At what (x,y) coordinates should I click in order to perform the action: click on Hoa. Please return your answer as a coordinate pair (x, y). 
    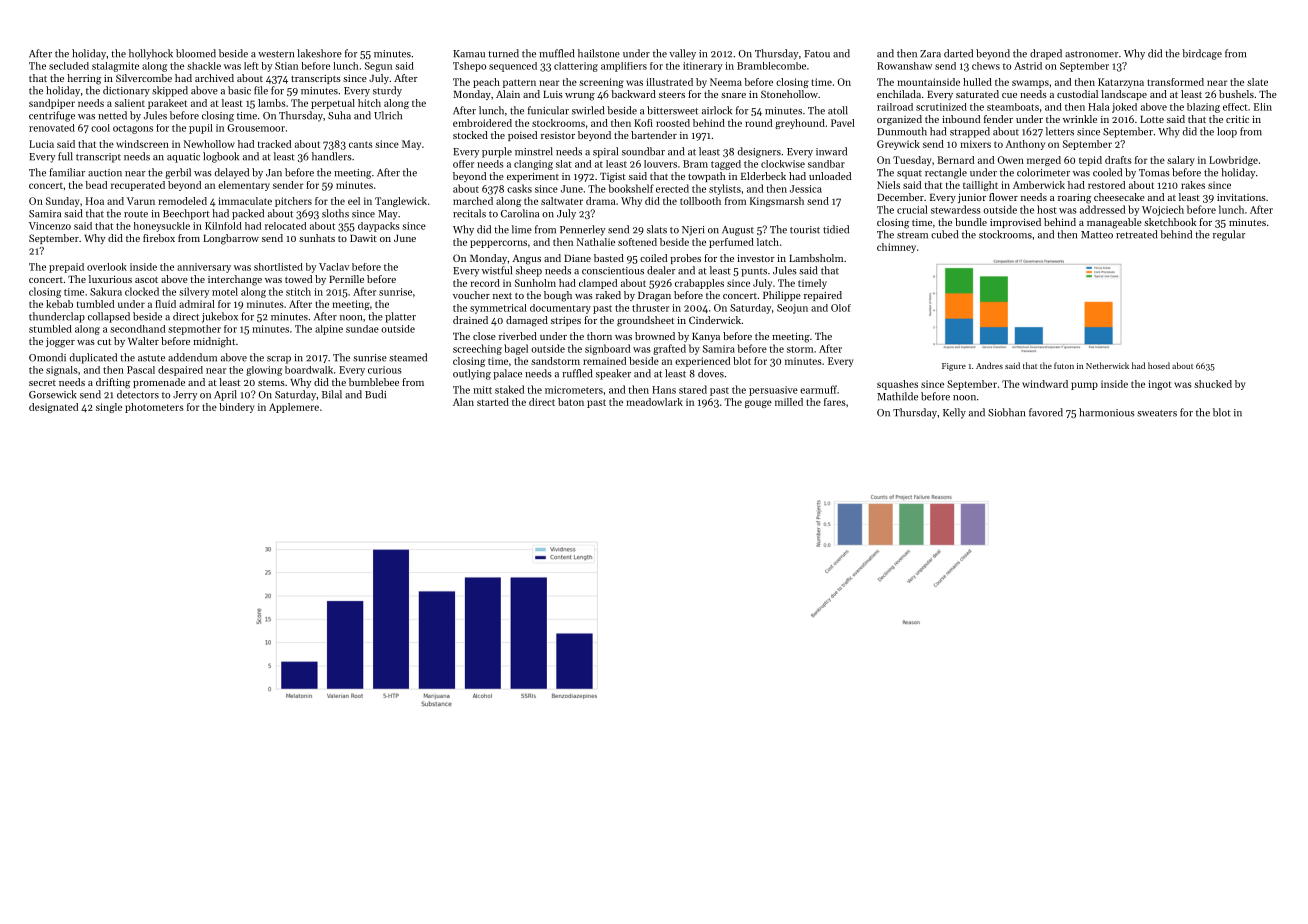
    Looking at the image, I should click on (95, 201).
